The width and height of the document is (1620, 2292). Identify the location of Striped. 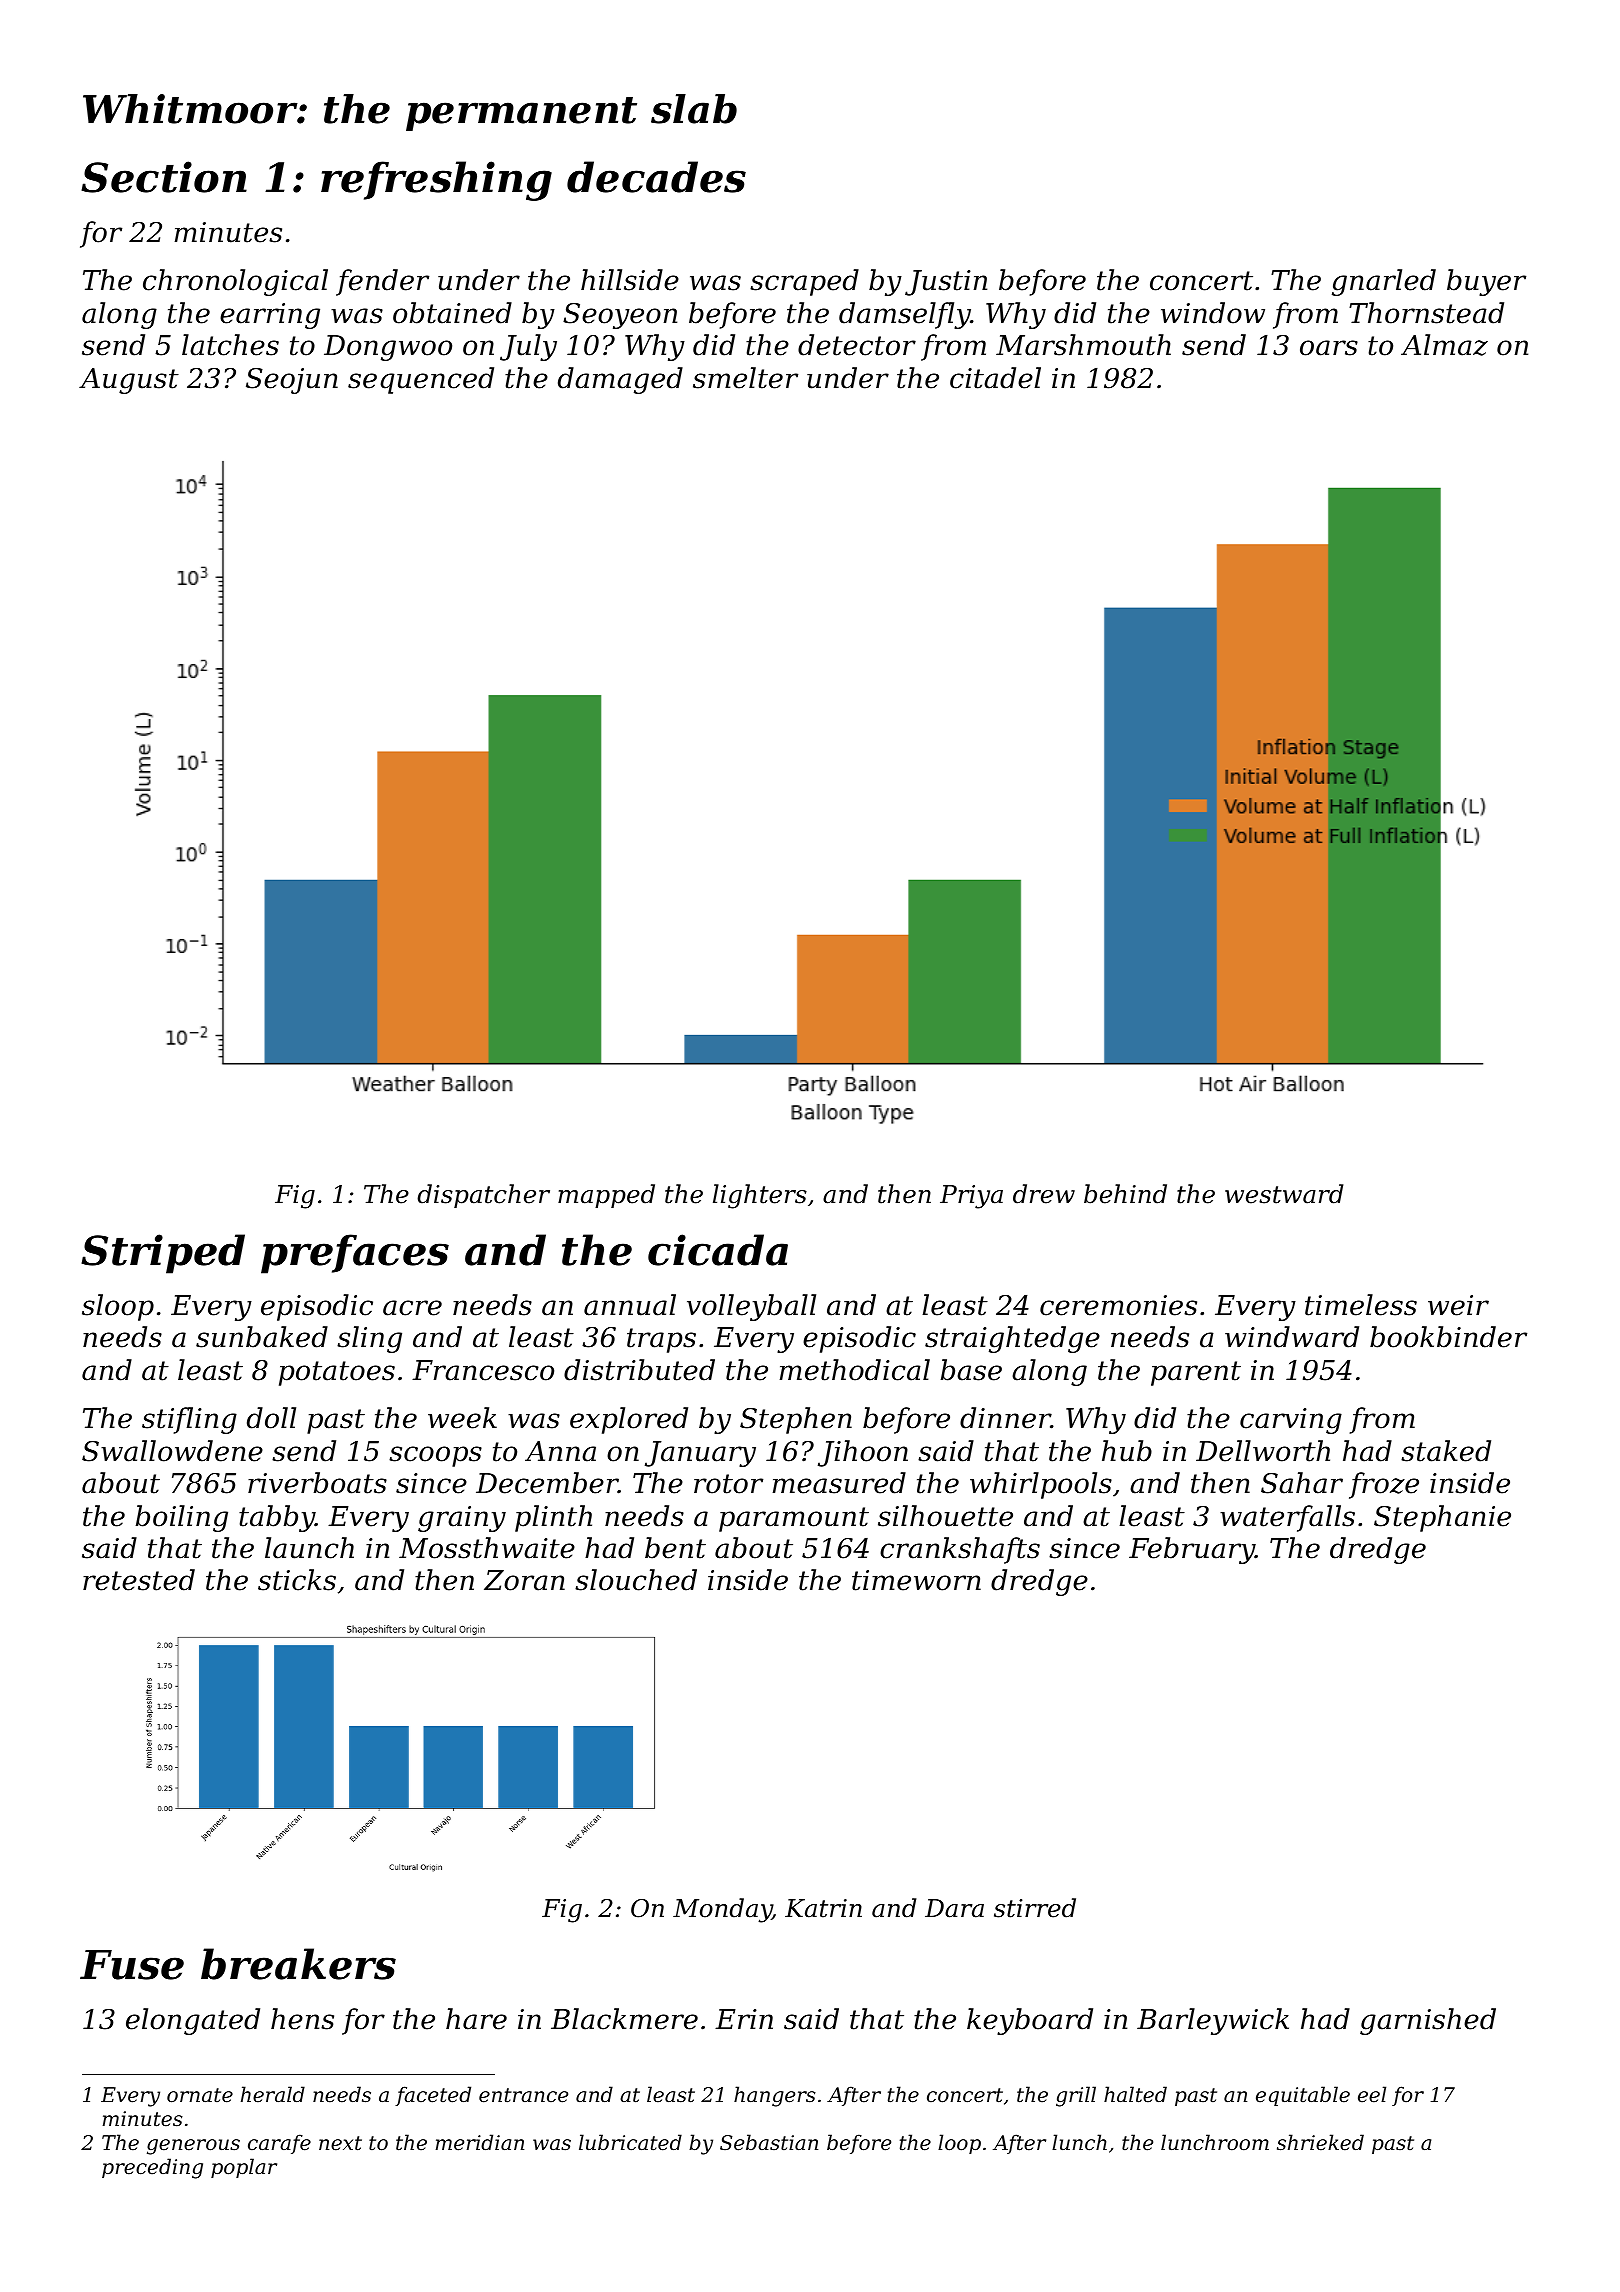
(163, 1254).
